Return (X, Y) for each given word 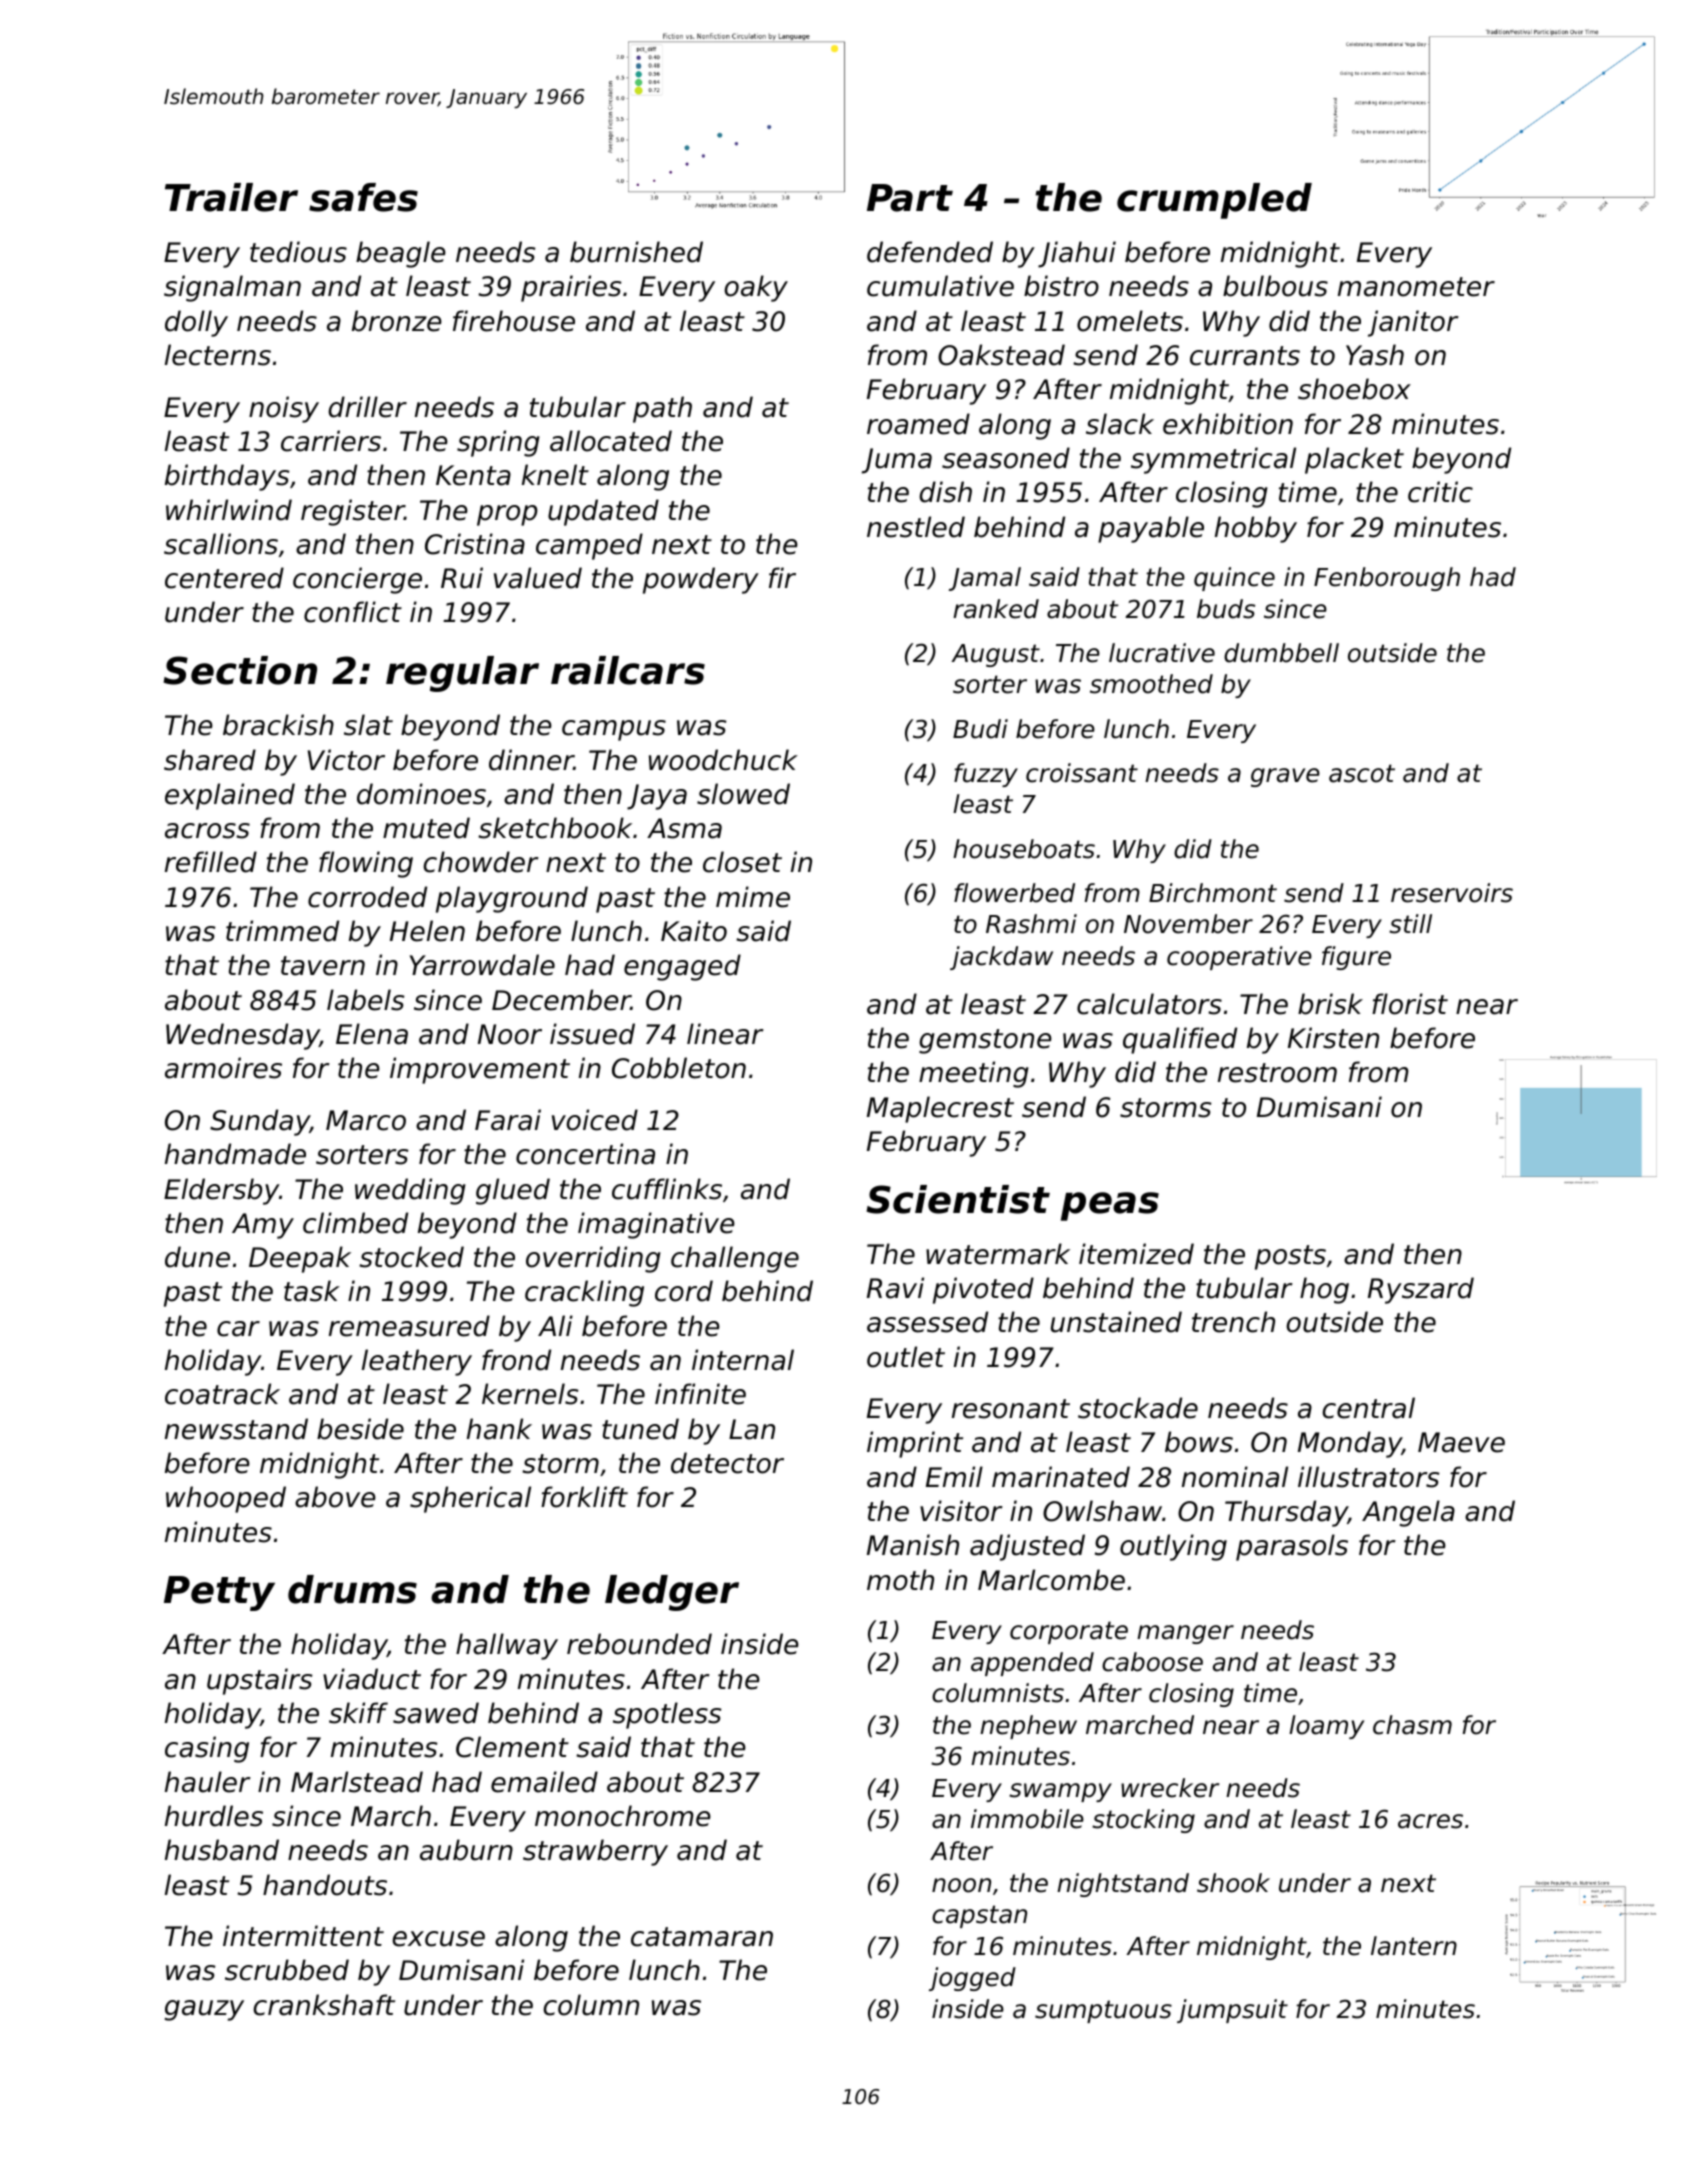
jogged (972, 1979)
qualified (1180, 1040)
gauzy (204, 2010)
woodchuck (723, 760)
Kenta (473, 475)
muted (426, 828)
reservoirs (1452, 893)
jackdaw (1001, 958)
